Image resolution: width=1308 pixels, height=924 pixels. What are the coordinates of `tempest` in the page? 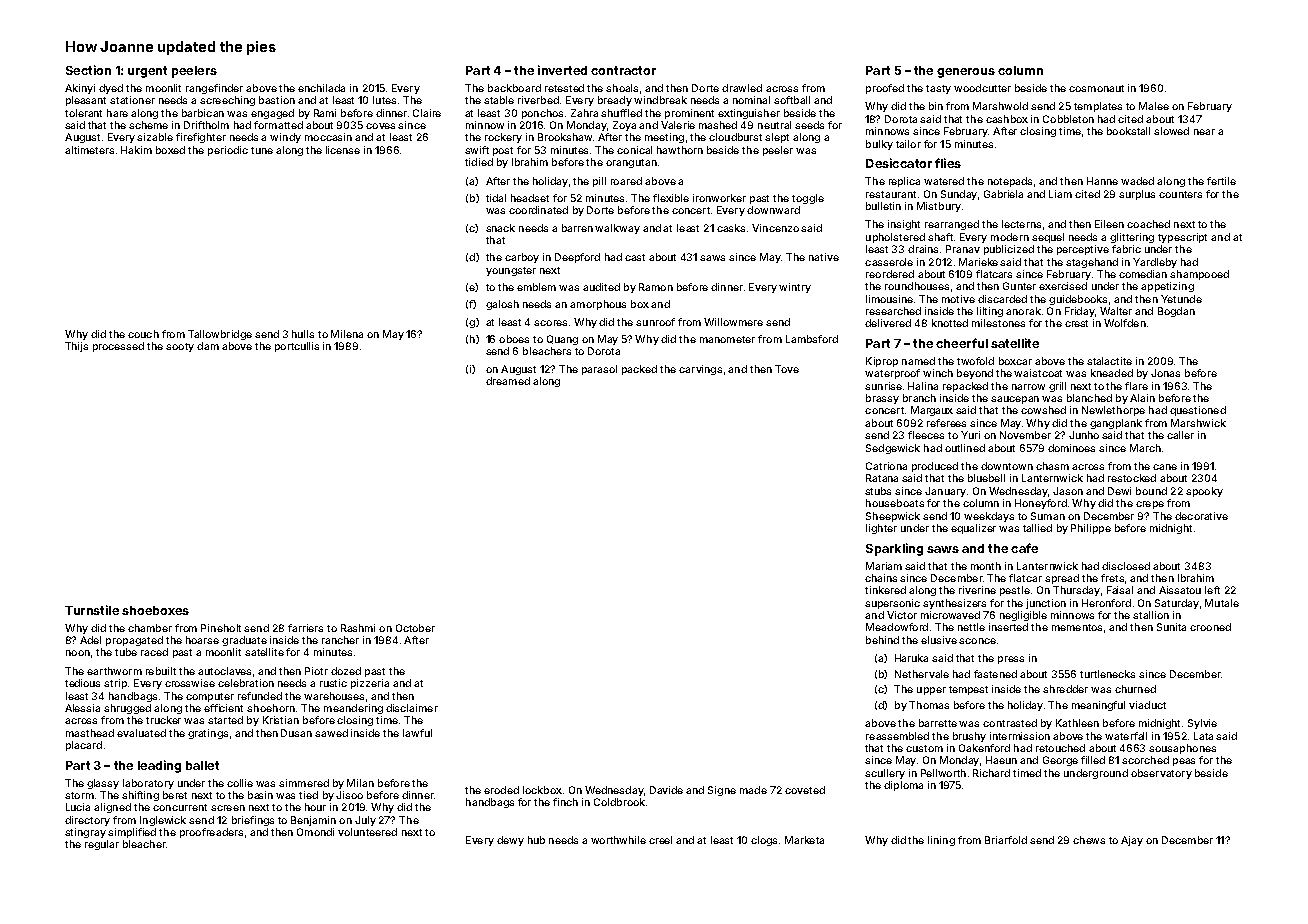 It's located at (968, 690).
